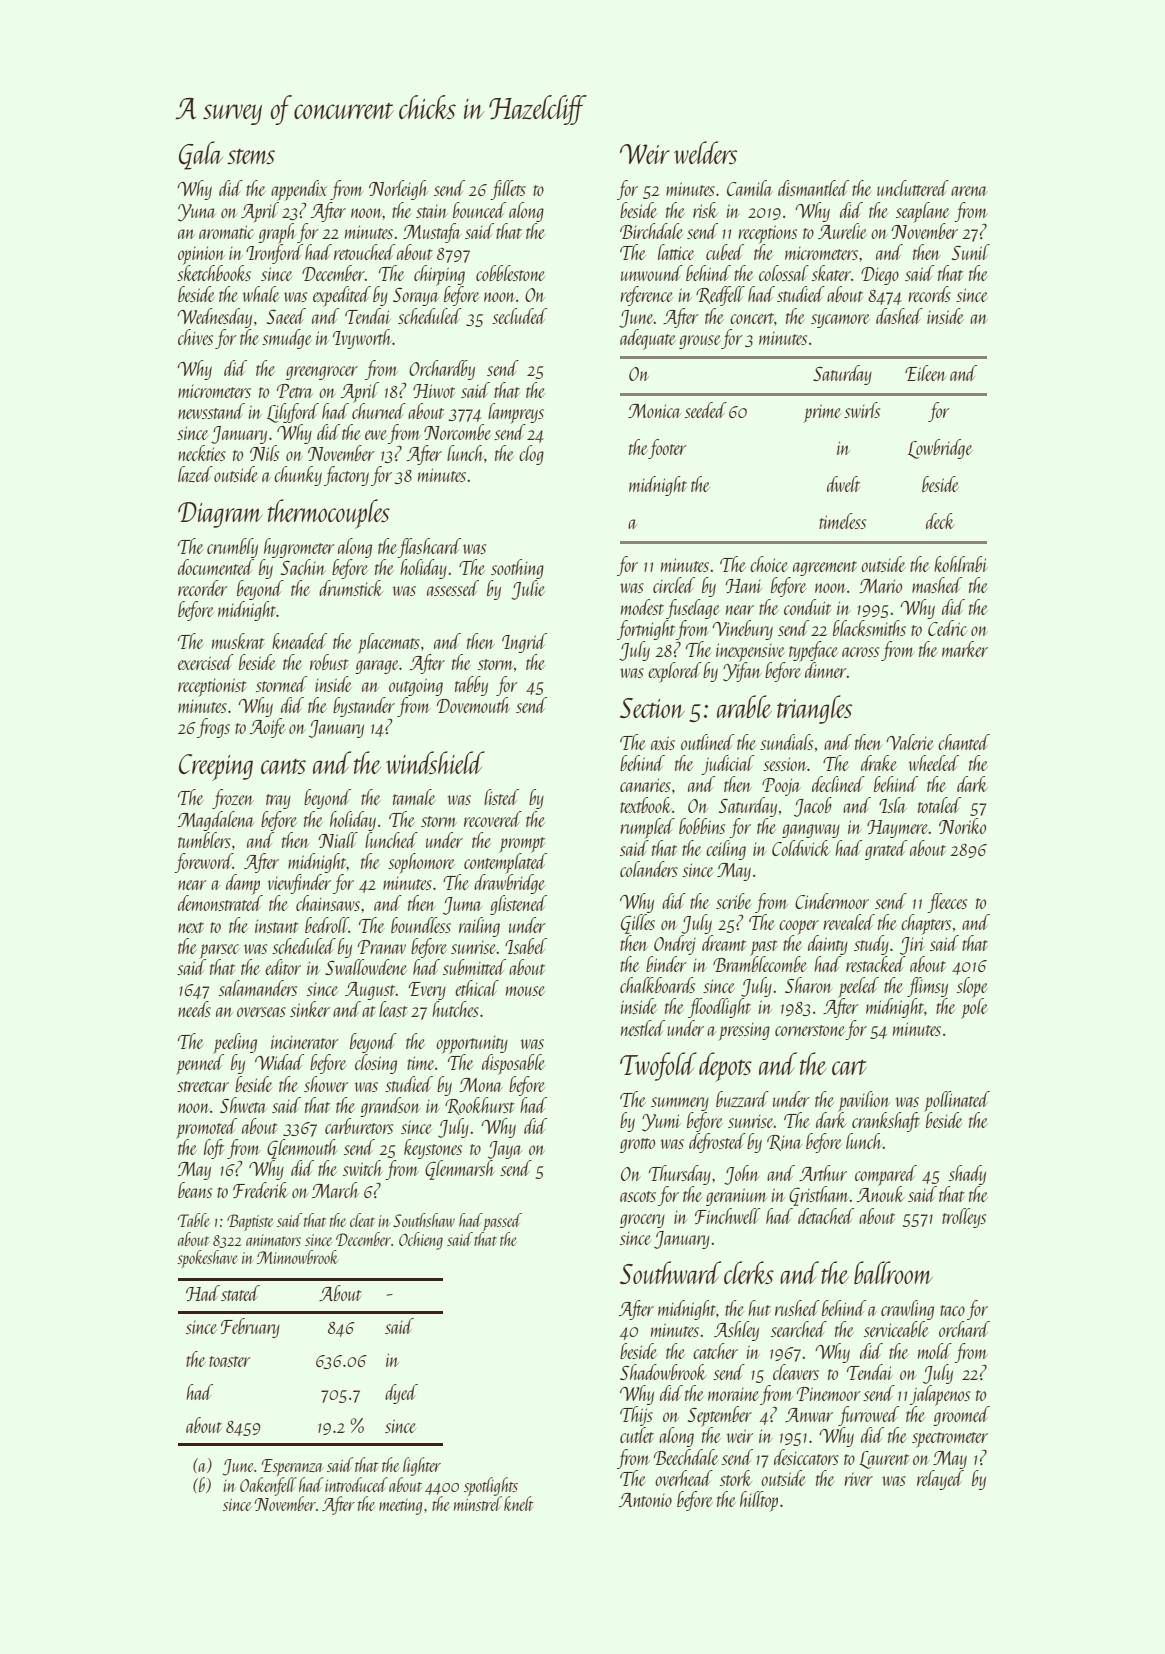 The image size is (1165, 1654). I want to click on opinion, so click(201, 255).
